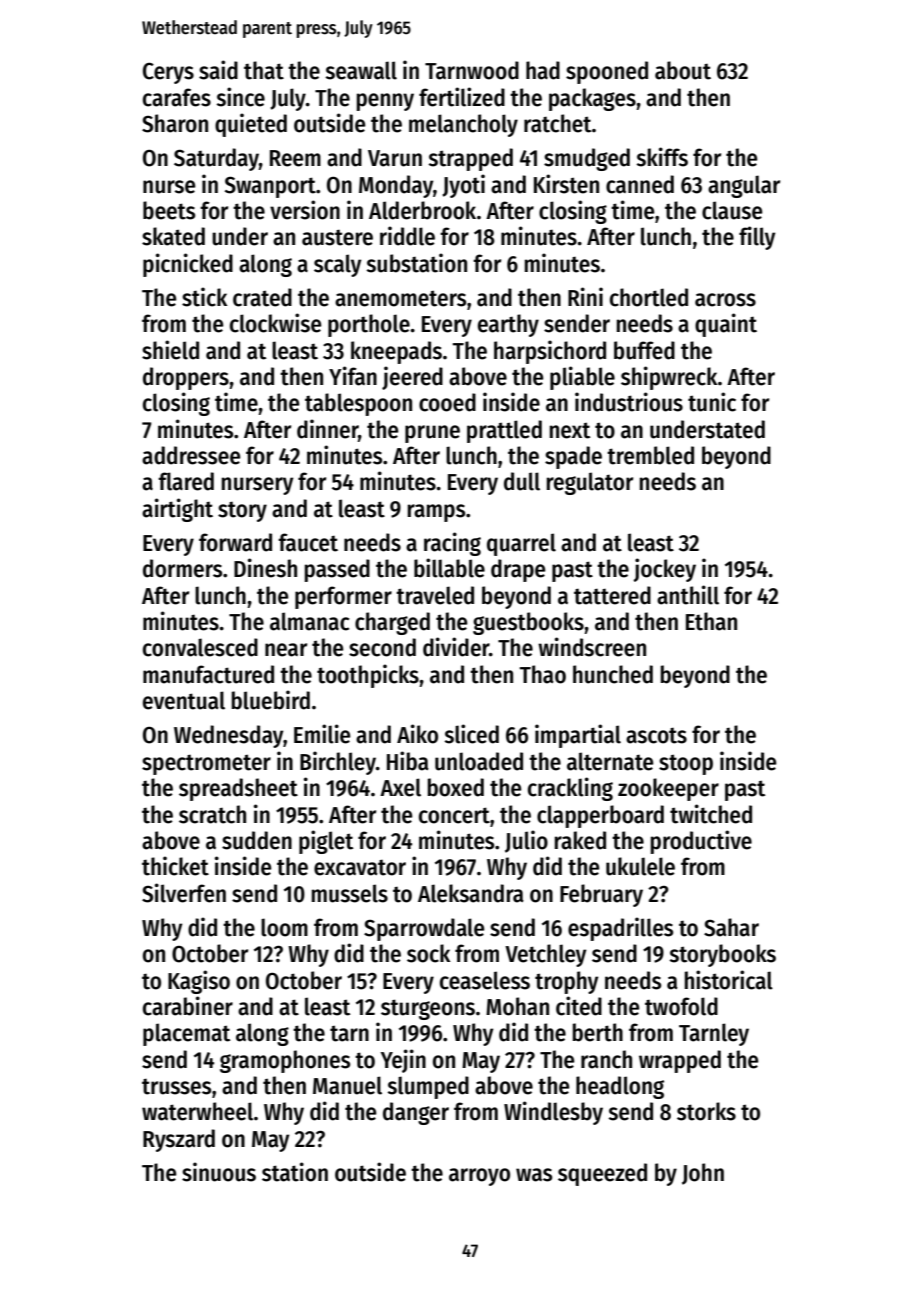 The height and width of the screenshot is (1311, 924). I want to click on tunic, so click(712, 402).
